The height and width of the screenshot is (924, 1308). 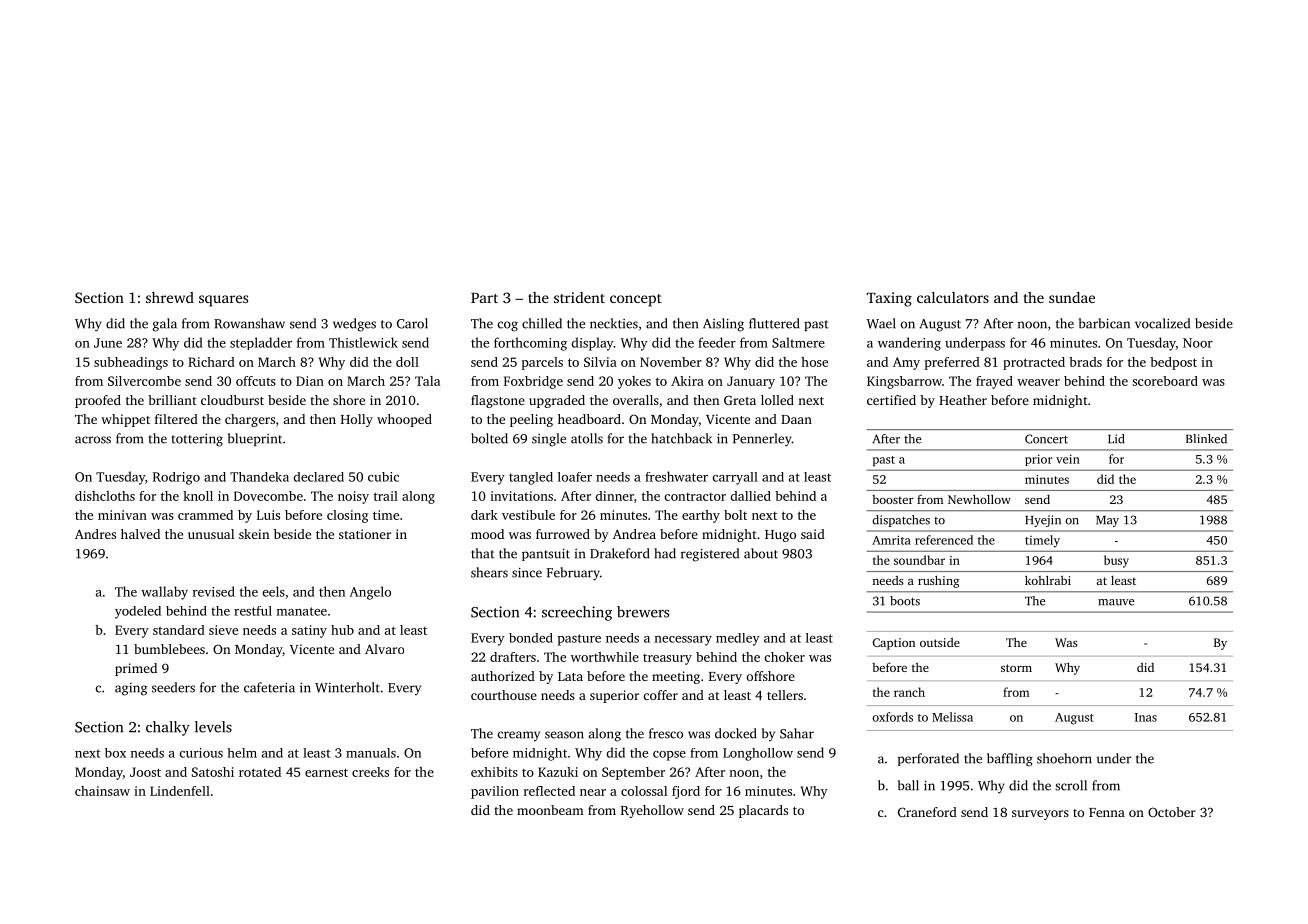 What do you see at coordinates (1116, 602) in the screenshot?
I see `mauve` at bounding box center [1116, 602].
